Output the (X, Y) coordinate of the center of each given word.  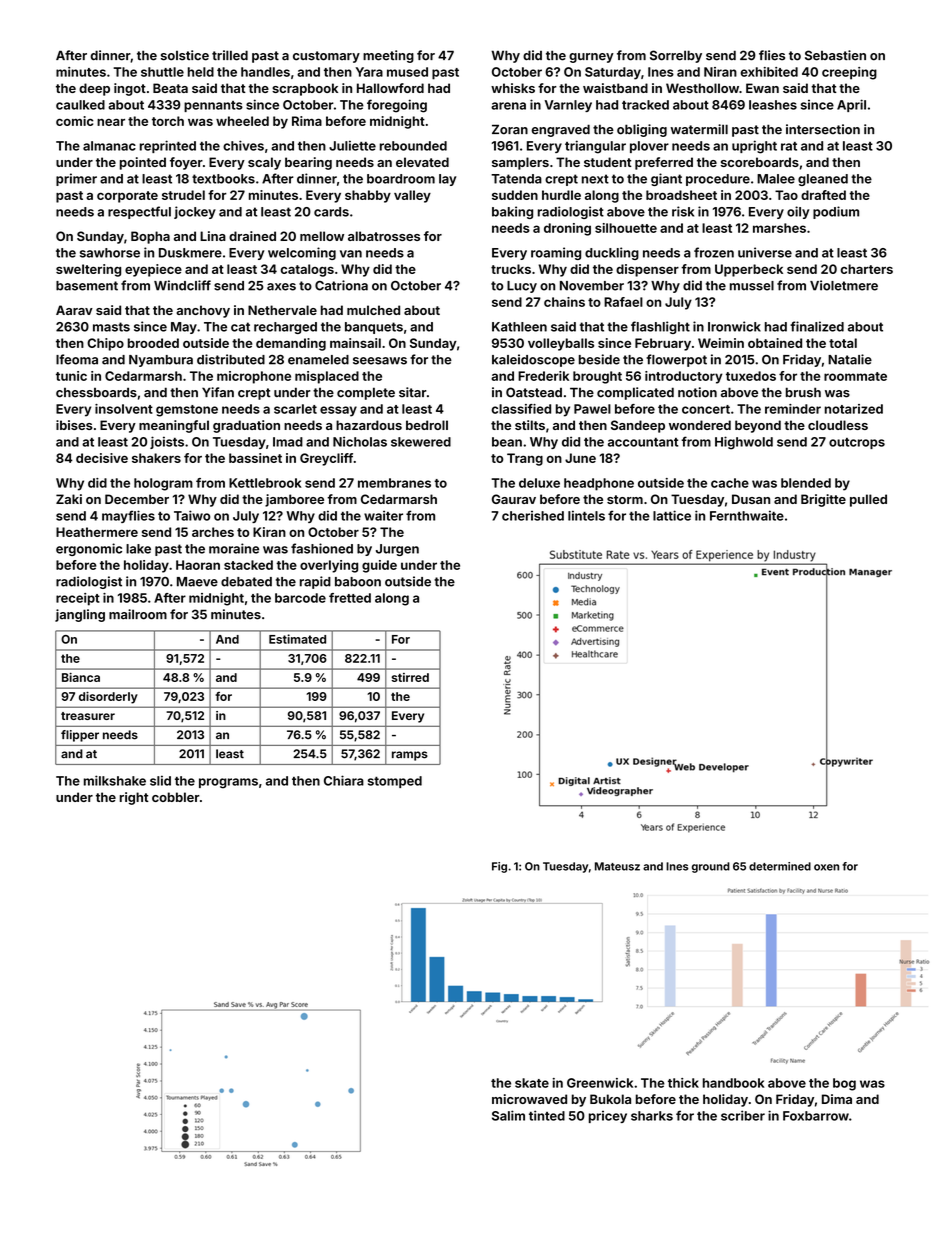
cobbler (176, 797)
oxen (826, 867)
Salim (508, 1115)
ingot (130, 89)
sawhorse (110, 253)
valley (412, 196)
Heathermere (97, 532)
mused (407, 72)
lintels (586, 515)
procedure (718, 180)
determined (780, 866)
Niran (720, 72)
